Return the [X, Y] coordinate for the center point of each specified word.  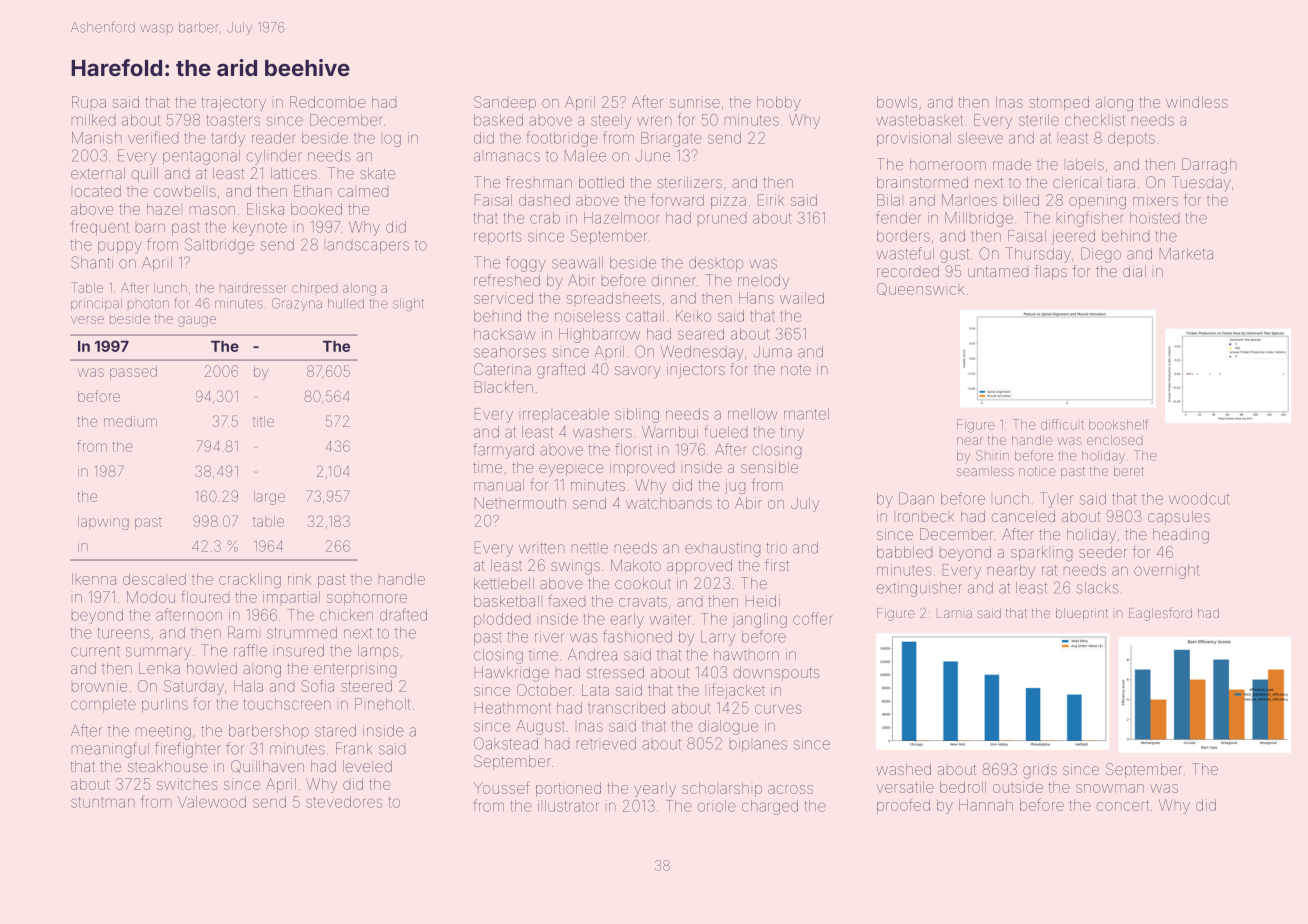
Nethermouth [520, 503]
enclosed [1114, 440]
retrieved [606, 744]
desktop [716, 264]
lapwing [103, 523]
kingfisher [1090, 219]
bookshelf [1118, 424]
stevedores [344, 802]
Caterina [502, 369]
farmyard [503, 451]
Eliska [265, 209]
